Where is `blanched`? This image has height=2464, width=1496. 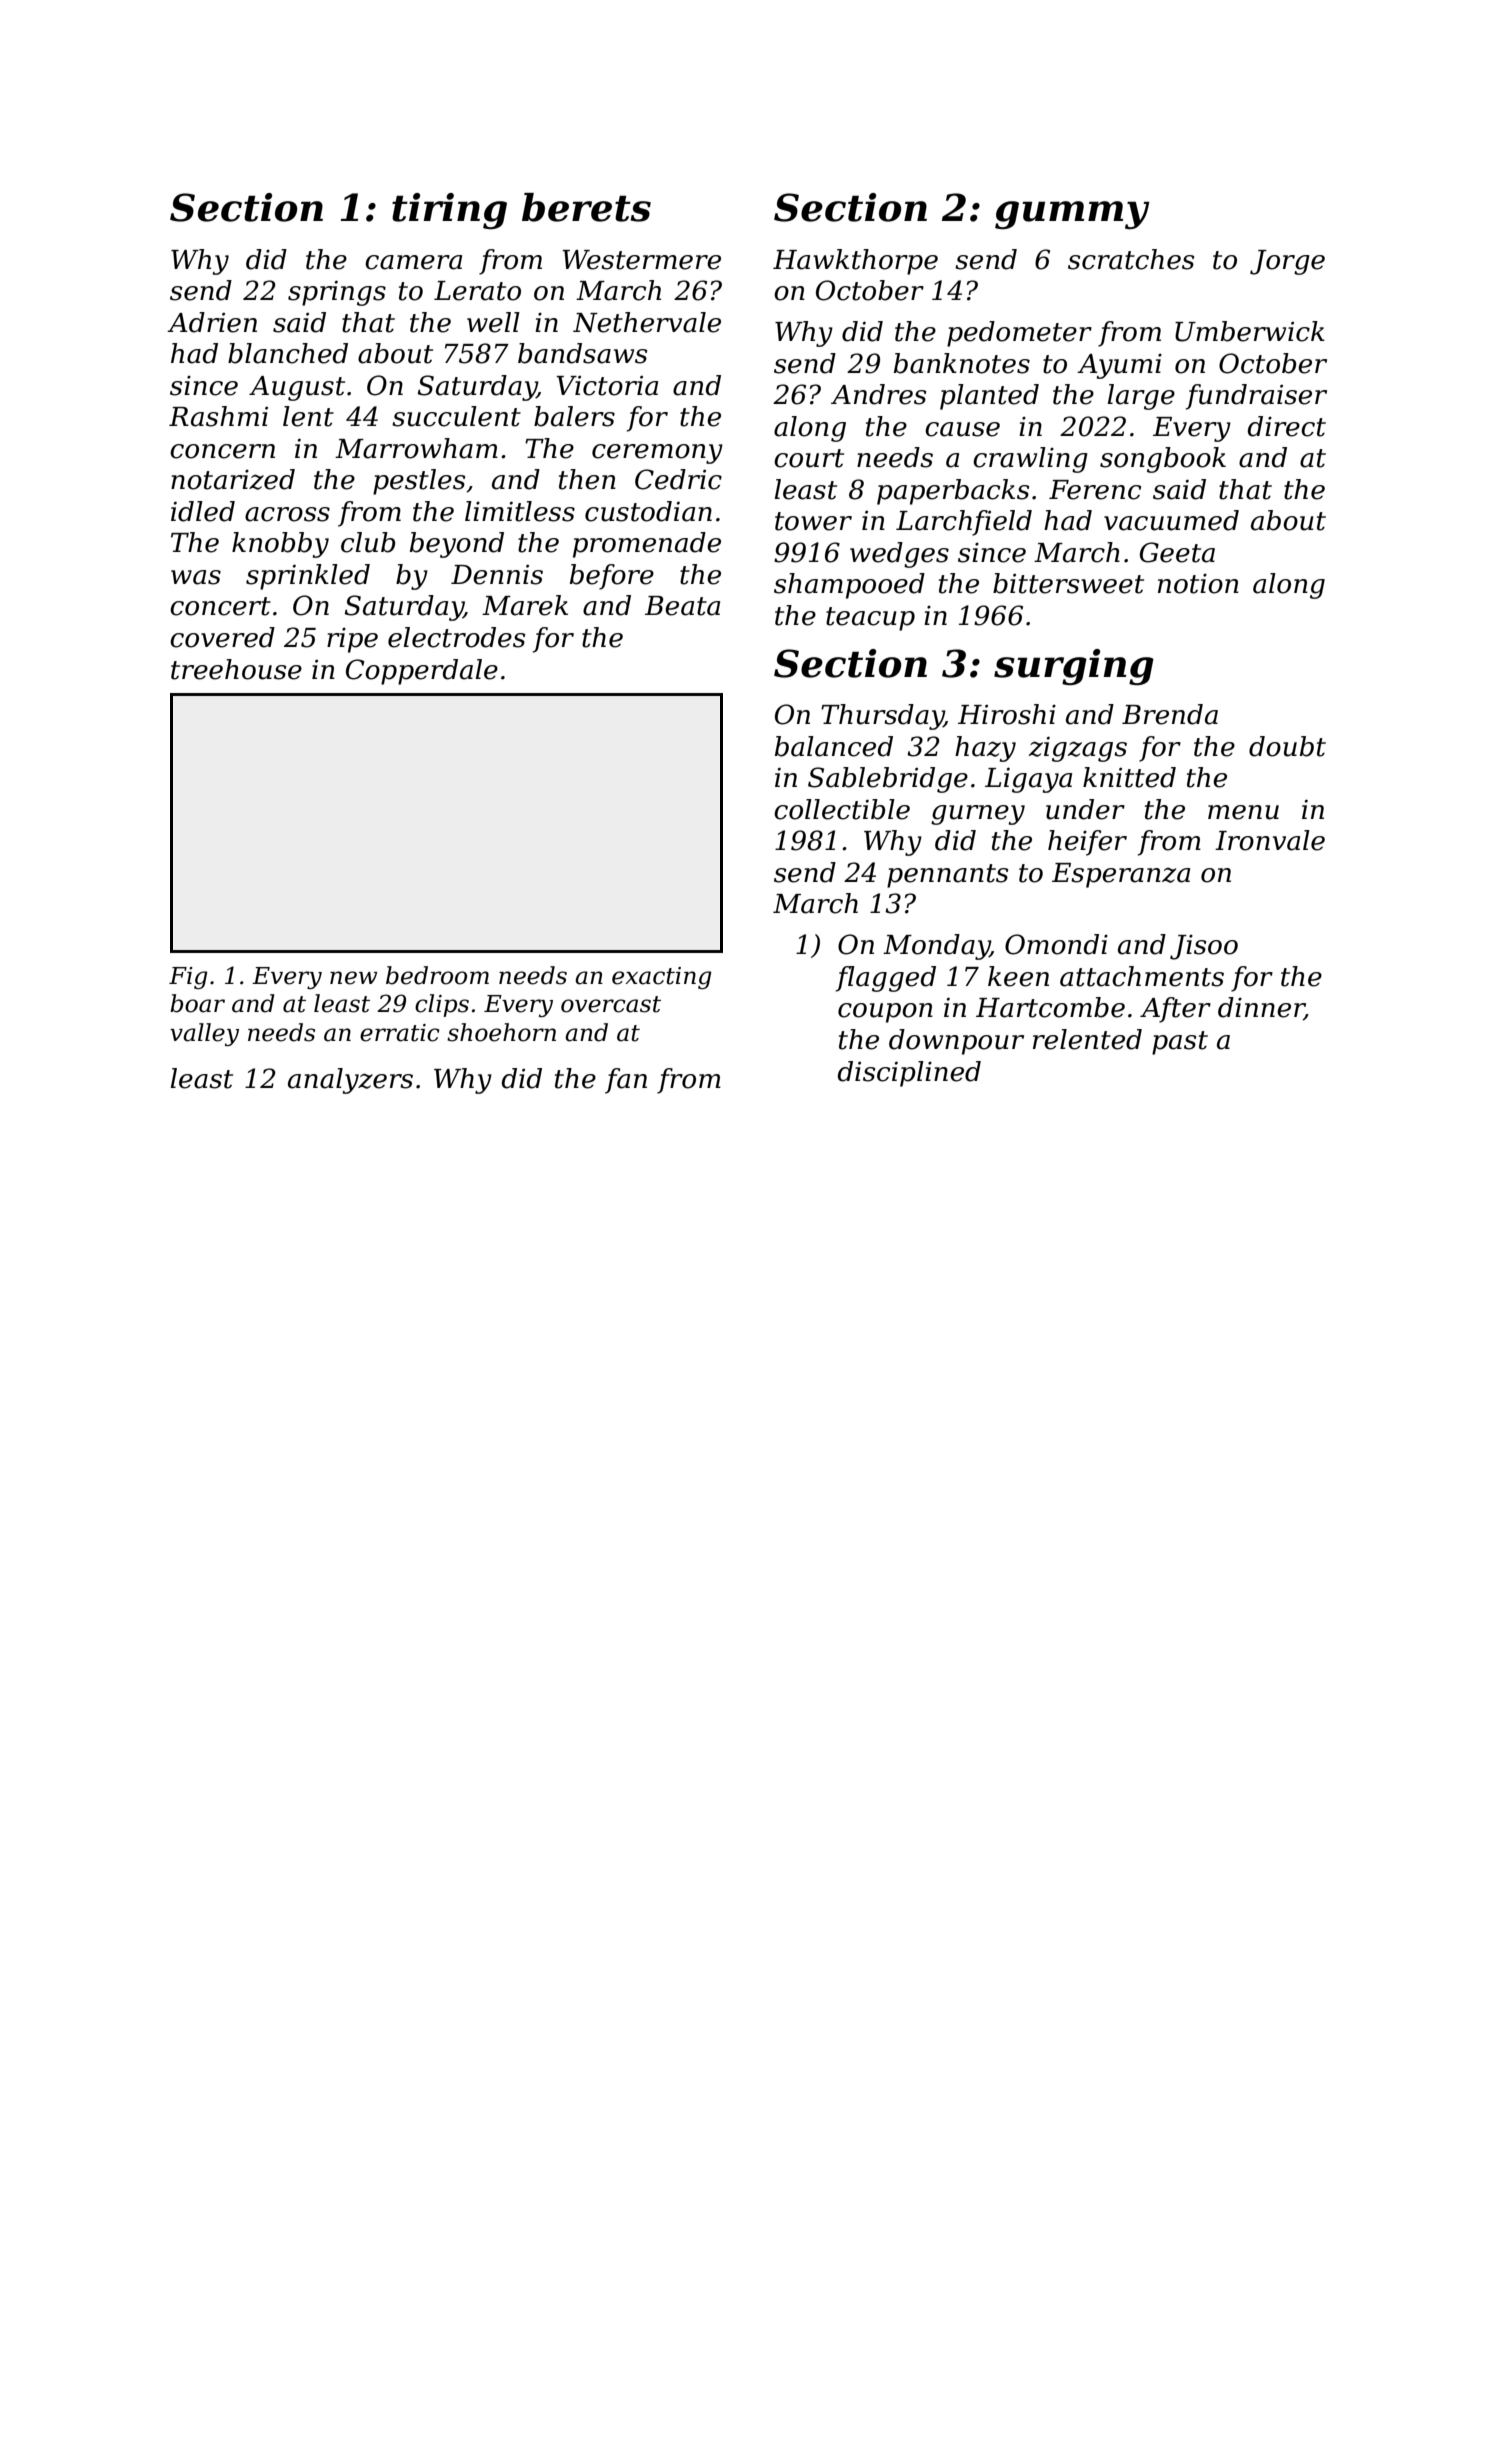
blanched is located at coordinates (288, 353).
